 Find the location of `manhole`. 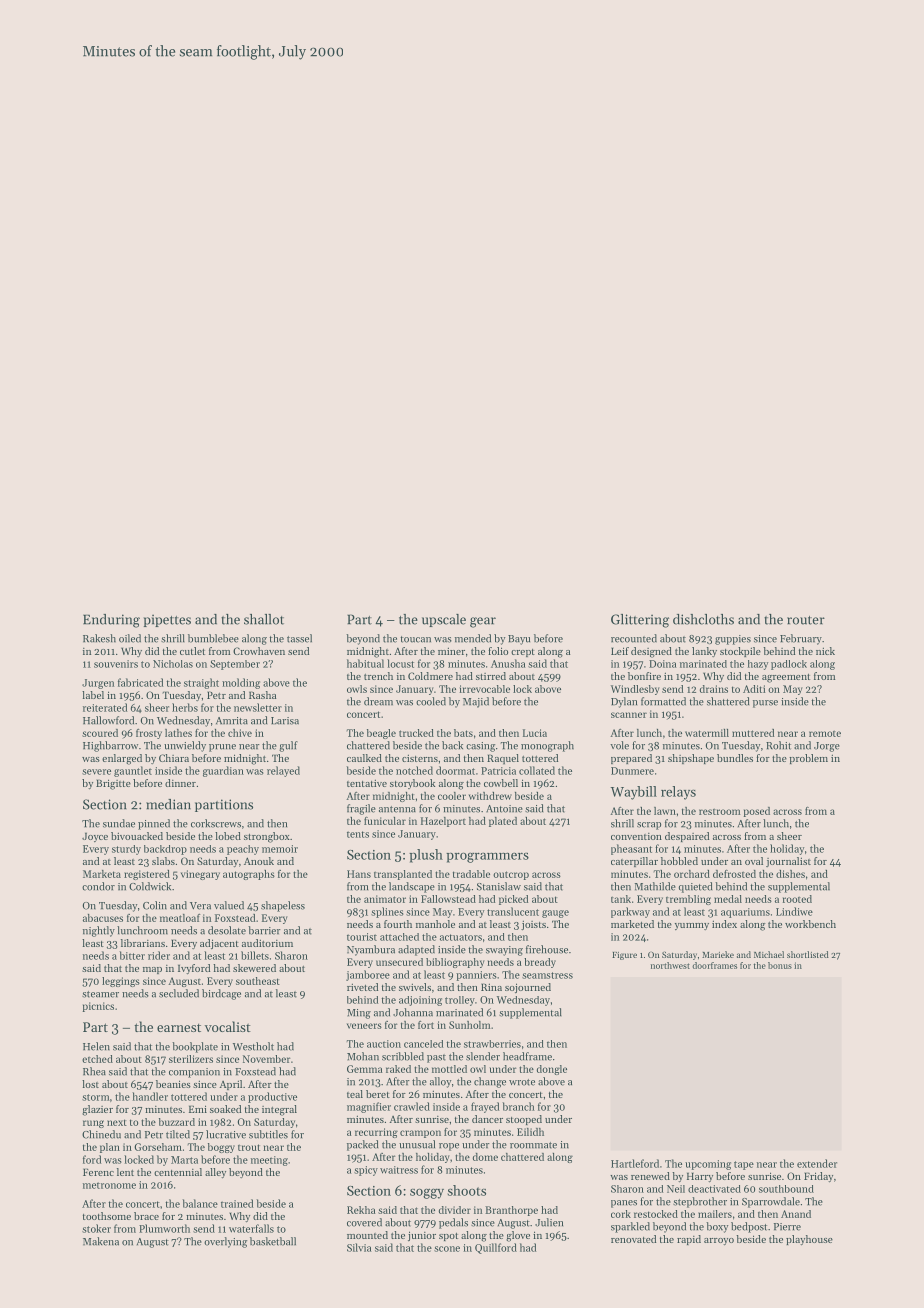

manhole is located at coordinates (435, 924).
